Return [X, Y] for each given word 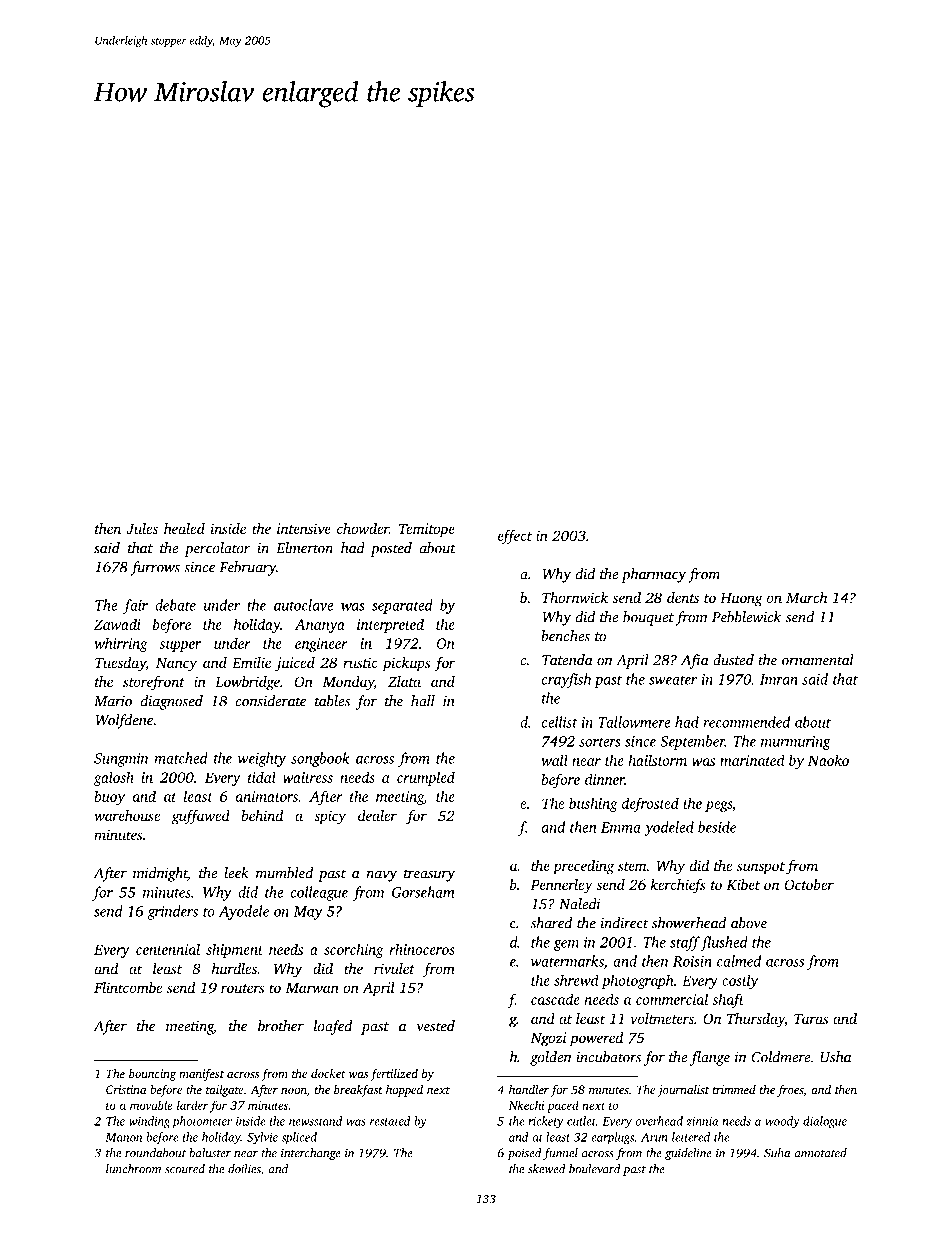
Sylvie [262, 1138]
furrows [155, 568]
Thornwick [575, 597]
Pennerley [561, 886]
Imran [779, 679]
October [809, 884]
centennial [168, 949]
